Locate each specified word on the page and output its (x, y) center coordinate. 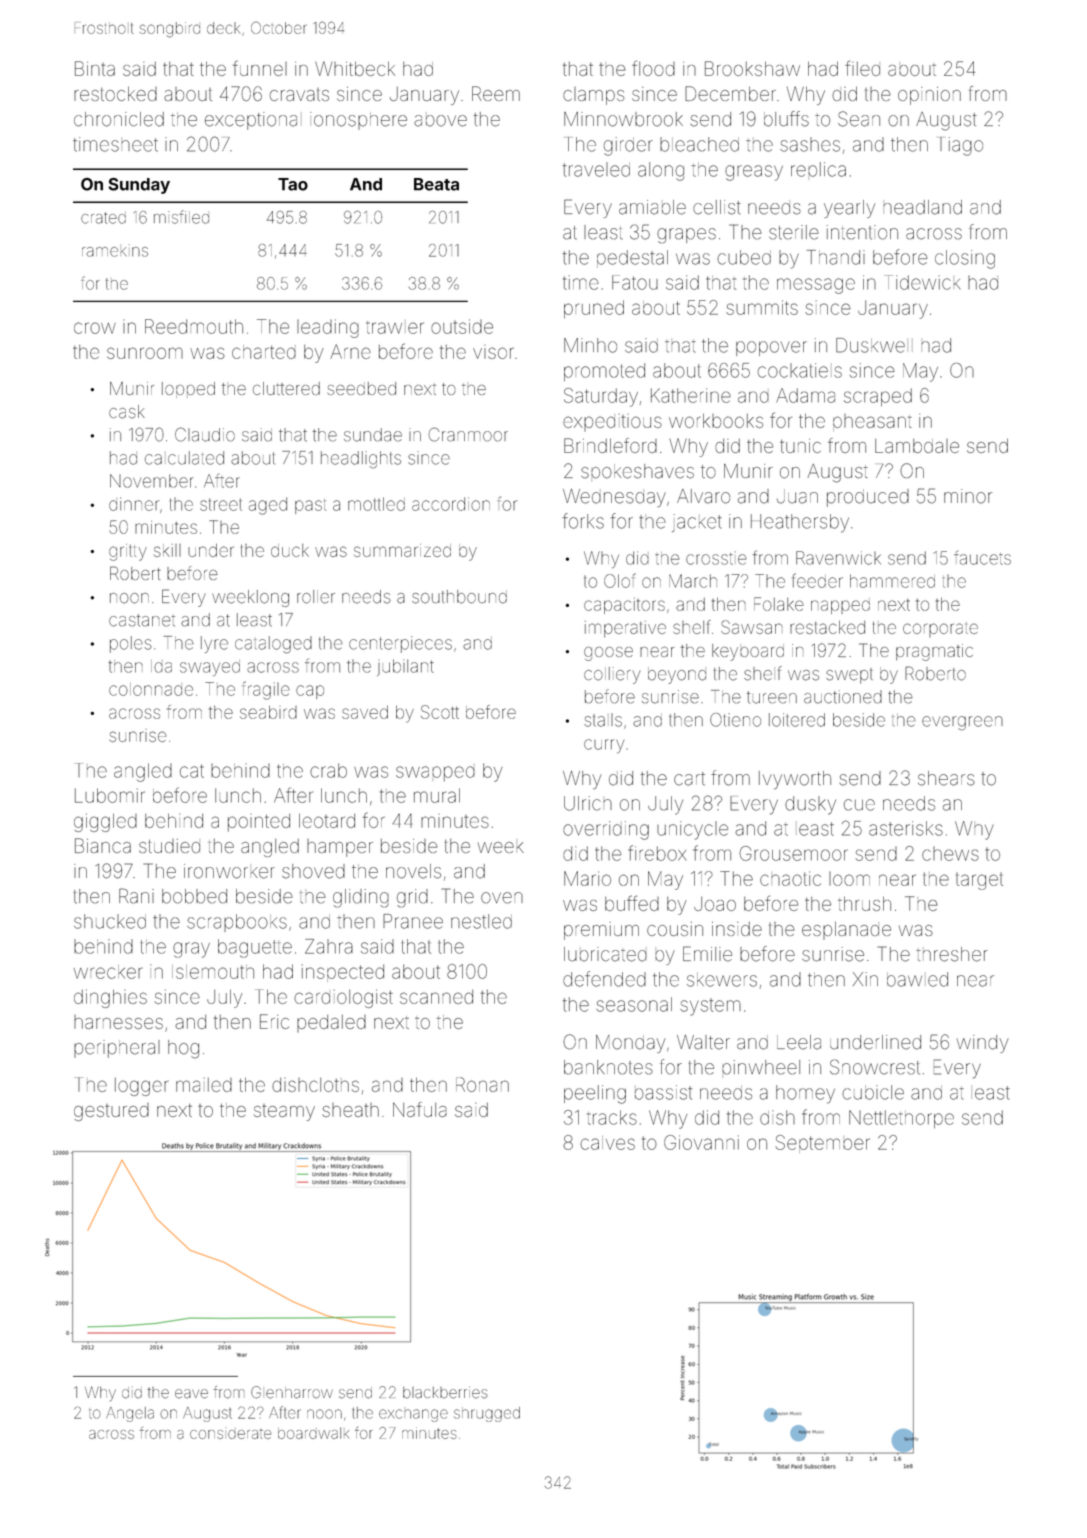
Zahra (329, 946)
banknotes (608, 1067)
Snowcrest (875, 1067)
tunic (800, 446)
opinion (929, 96)
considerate (231, 1433)
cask (127, 412)
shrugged (487, 1414)
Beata (436, 184)
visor (493, 353)
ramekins (115, 250)
